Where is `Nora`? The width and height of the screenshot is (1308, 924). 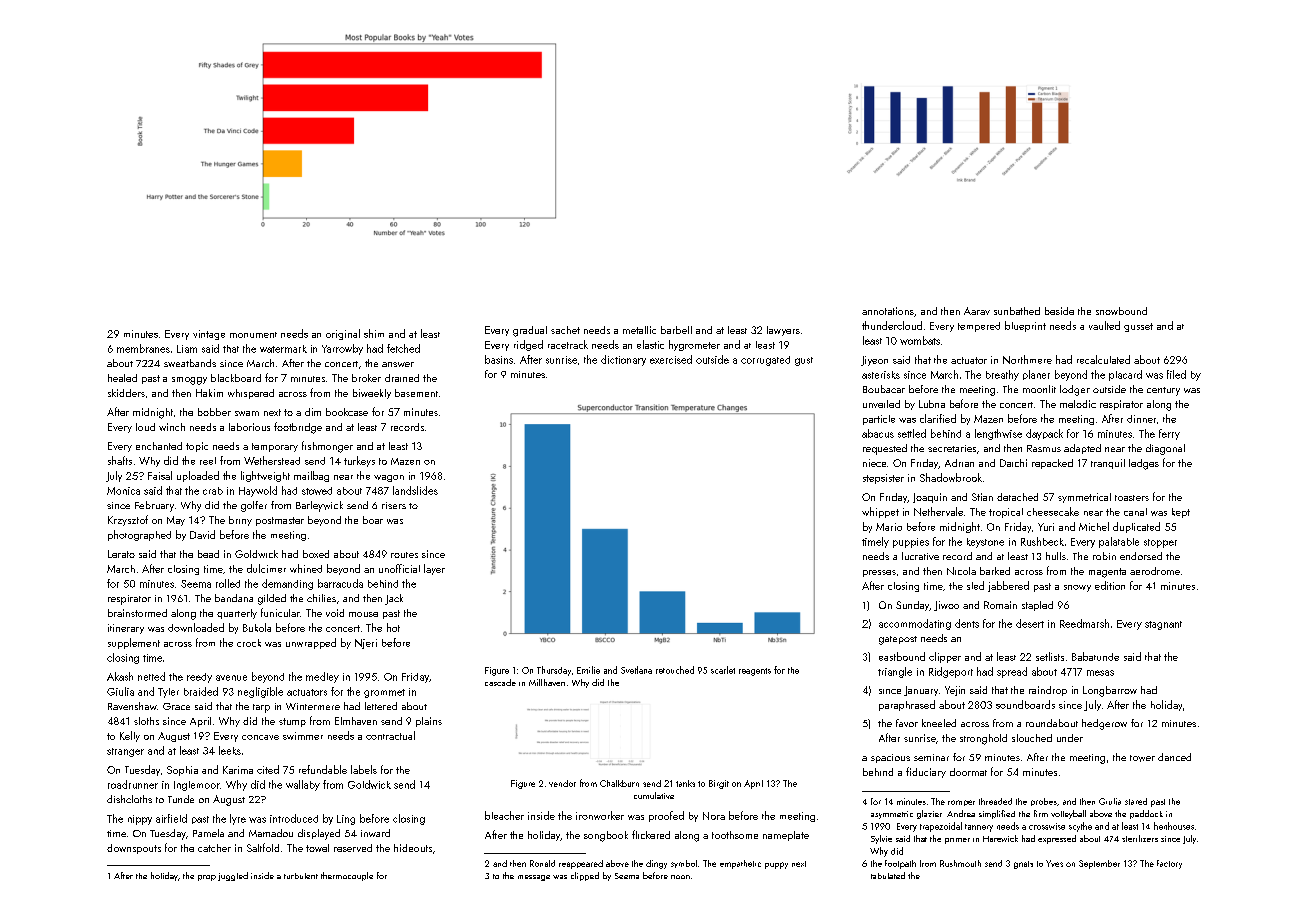
Nora is located at coordinates (714, 816).
